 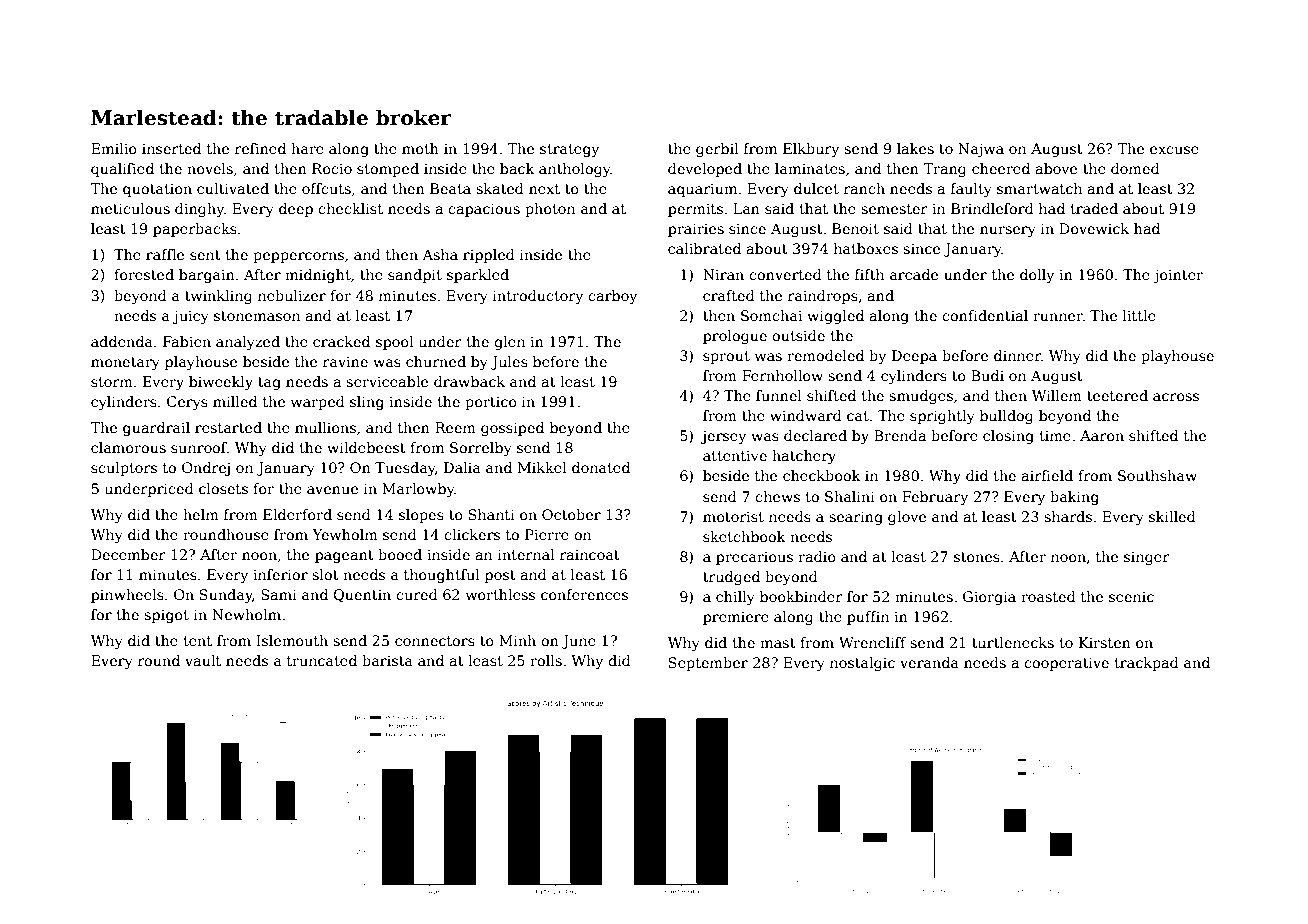 What do you see at coordinates (1017, 355) in the screenshot?
I see `dinner` at bounding box center [1017, 355].
